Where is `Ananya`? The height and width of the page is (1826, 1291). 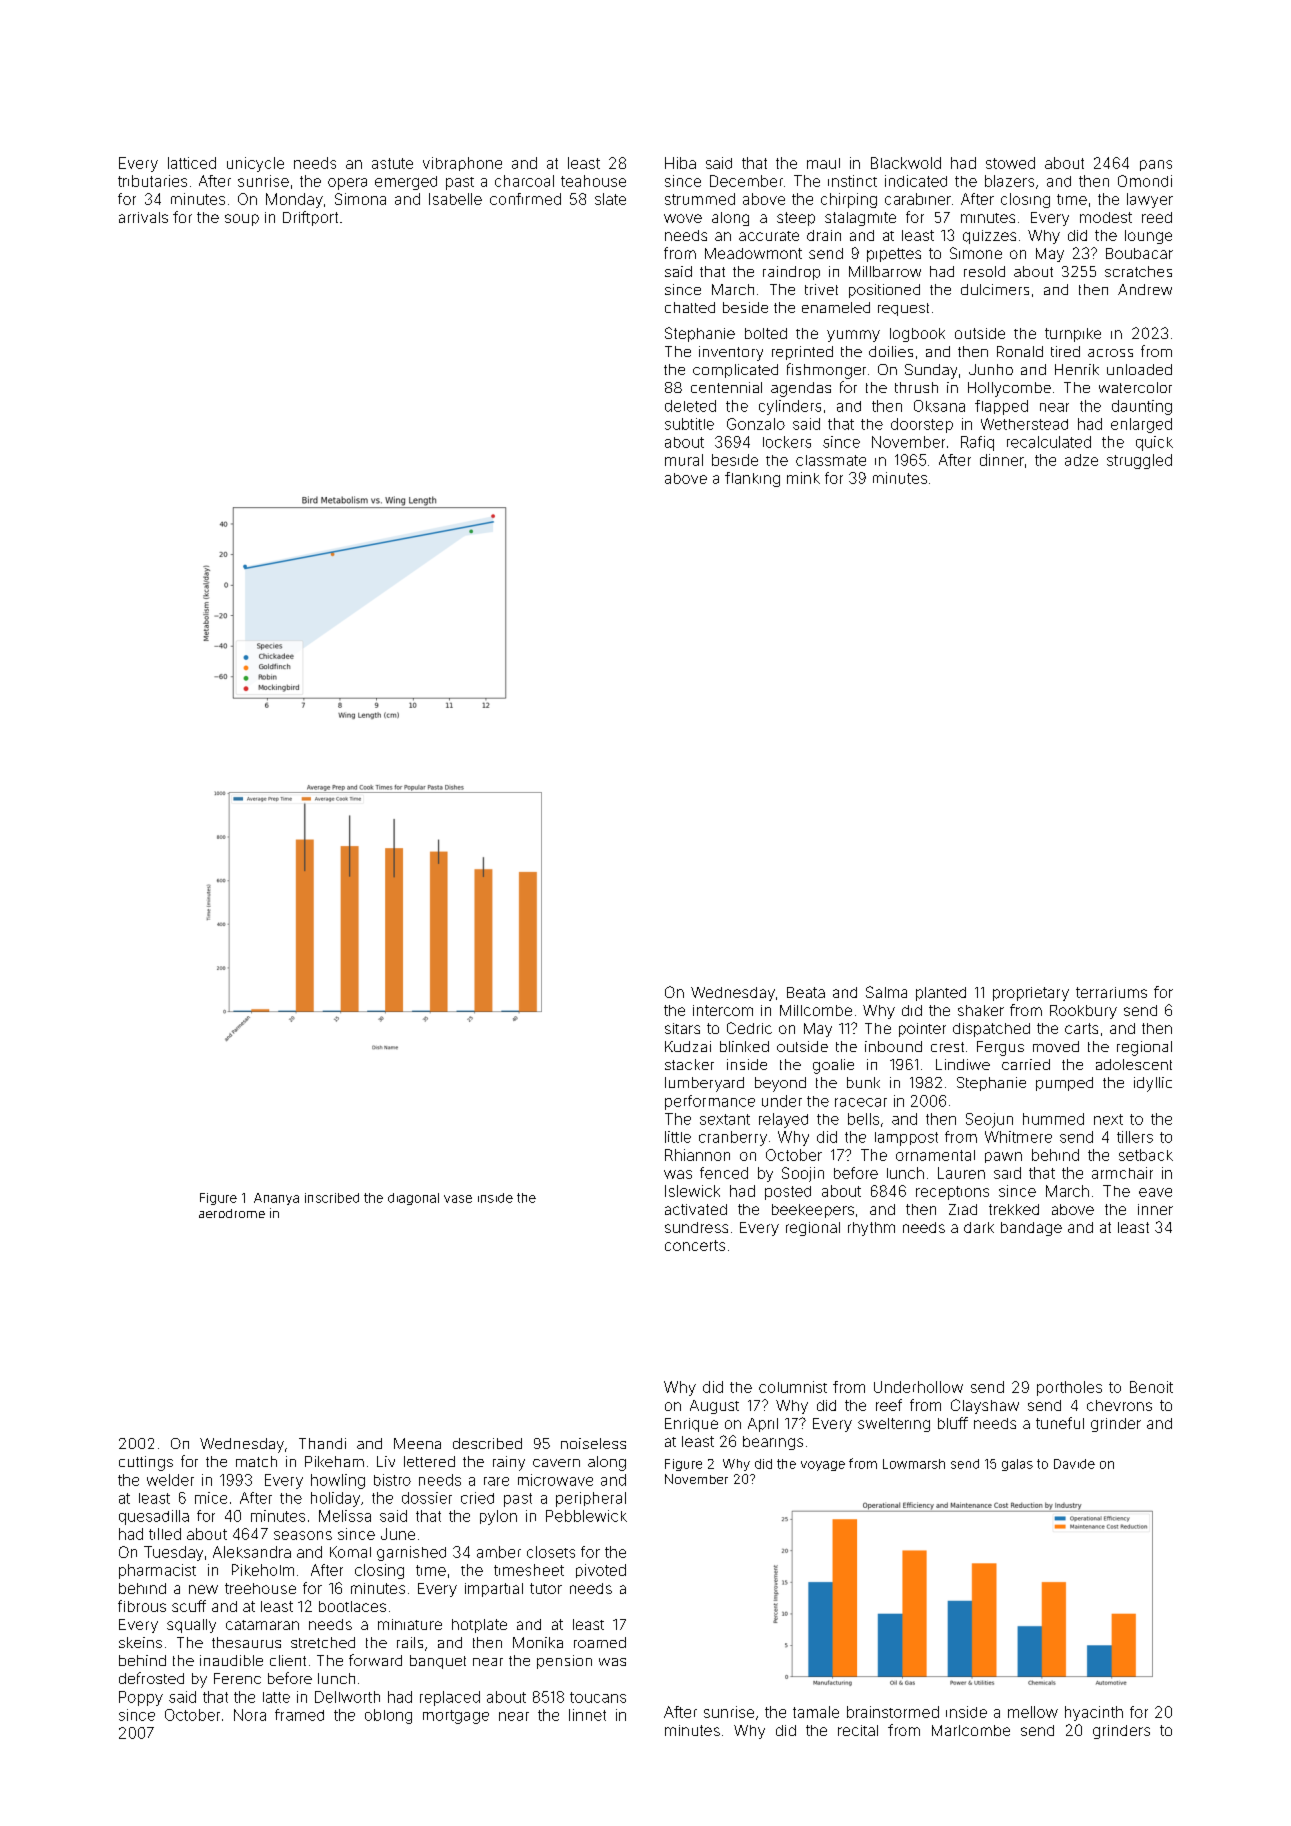 Ananya is located at coordinates (276, 1199).
